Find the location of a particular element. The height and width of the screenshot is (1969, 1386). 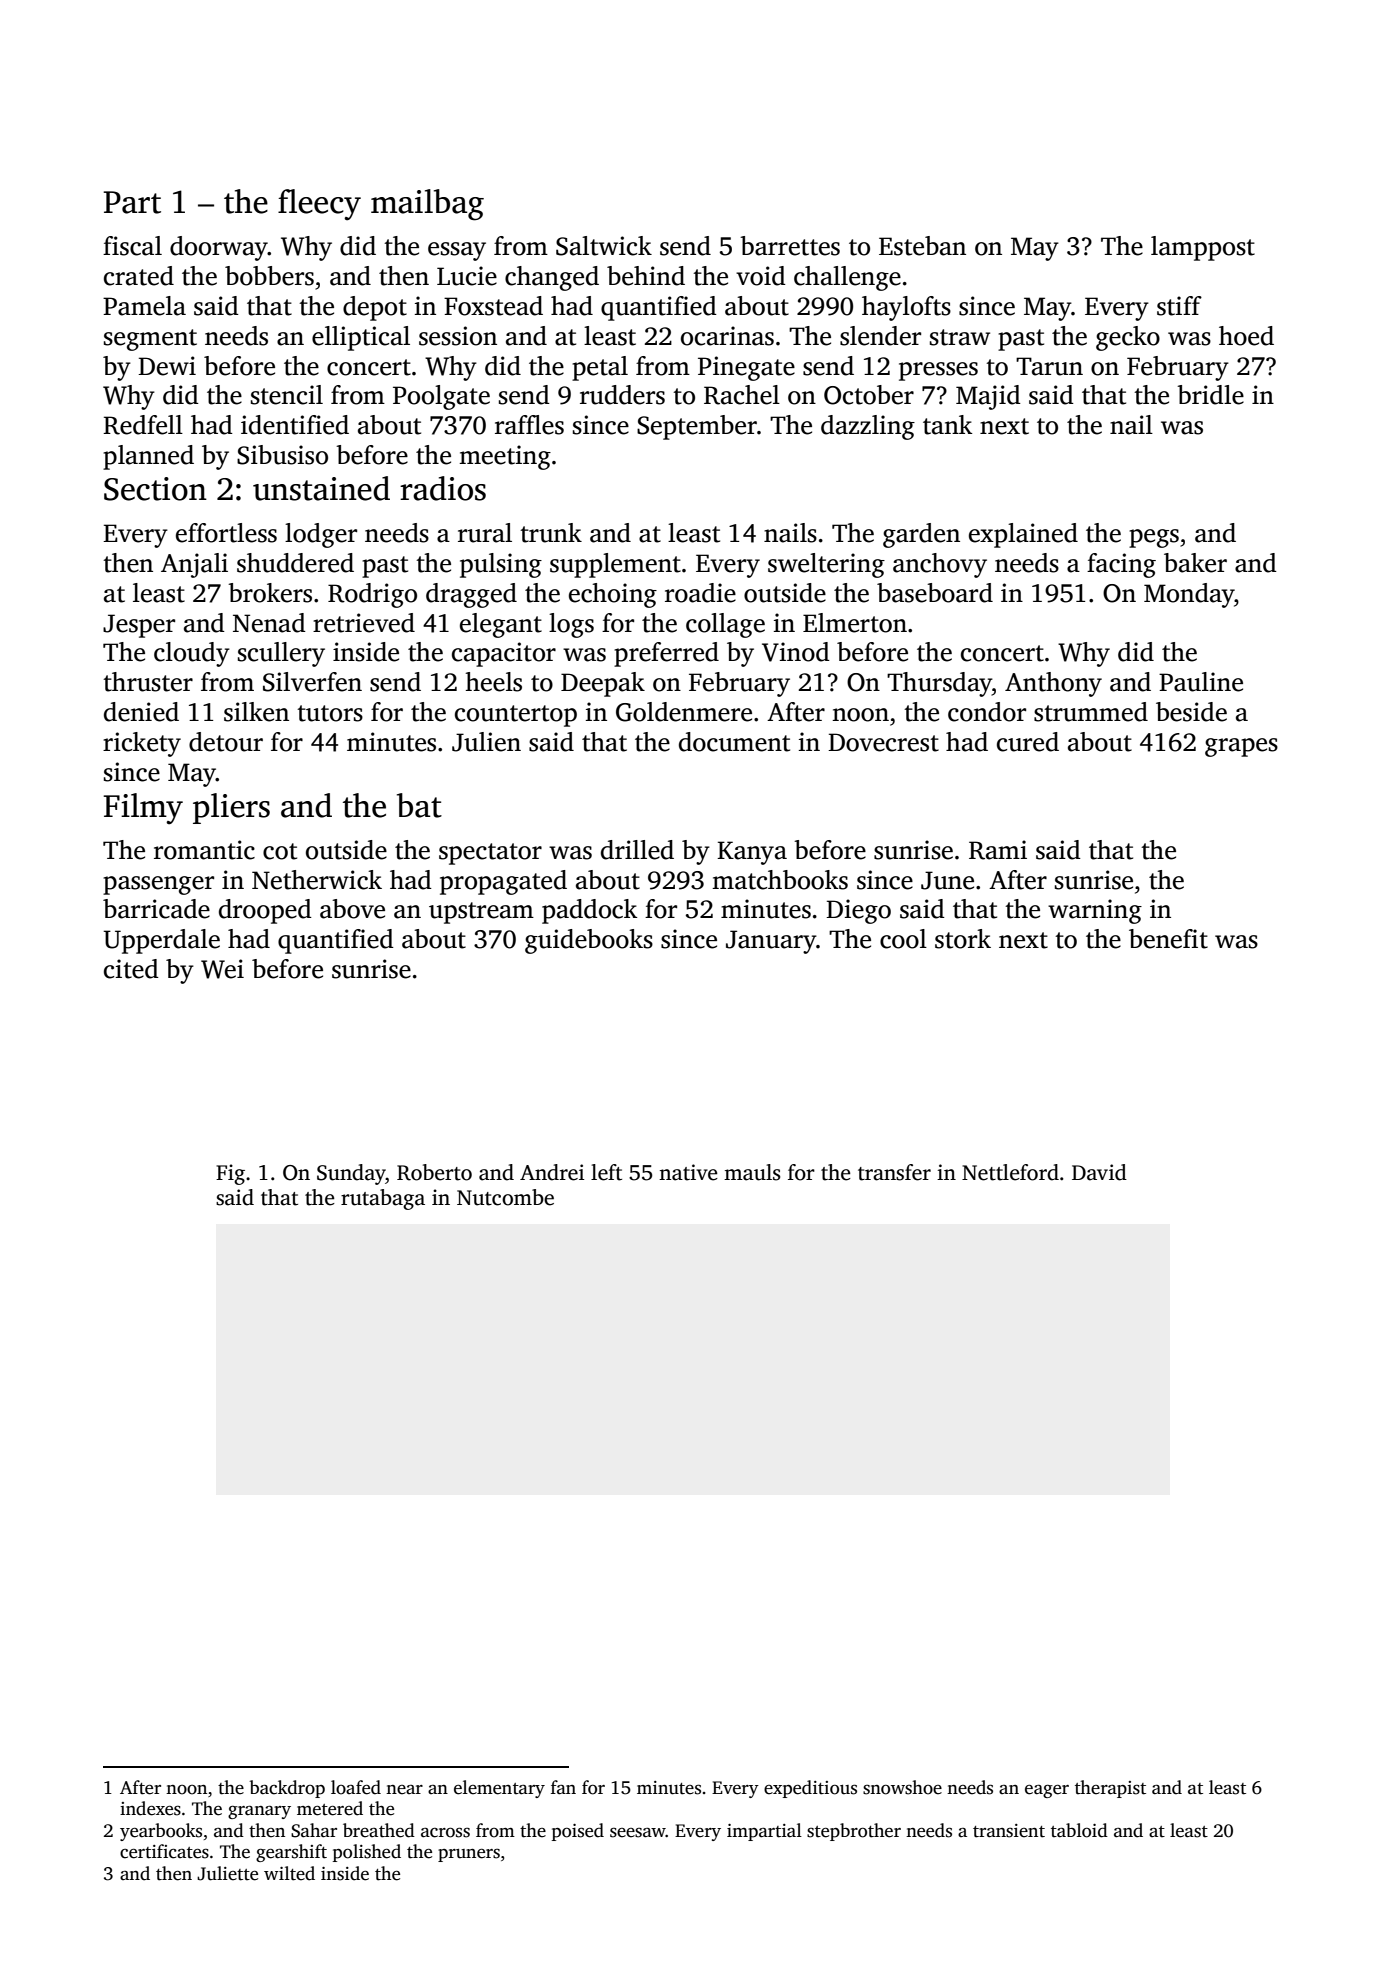

cited is located at coordinates (131, 969).
